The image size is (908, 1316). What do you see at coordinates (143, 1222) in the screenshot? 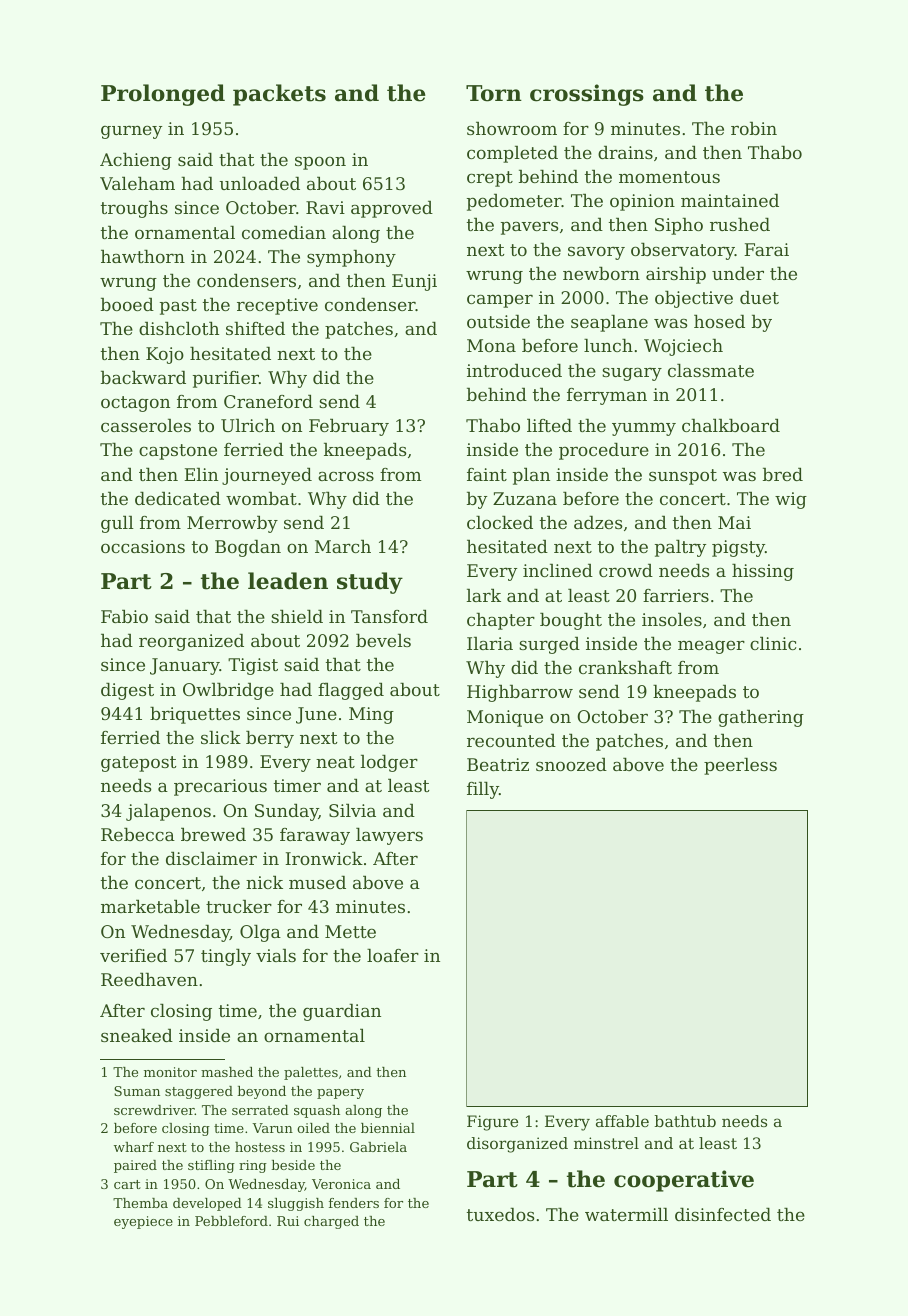
I see `eyepiece` at bounding box center [143, 1222].
